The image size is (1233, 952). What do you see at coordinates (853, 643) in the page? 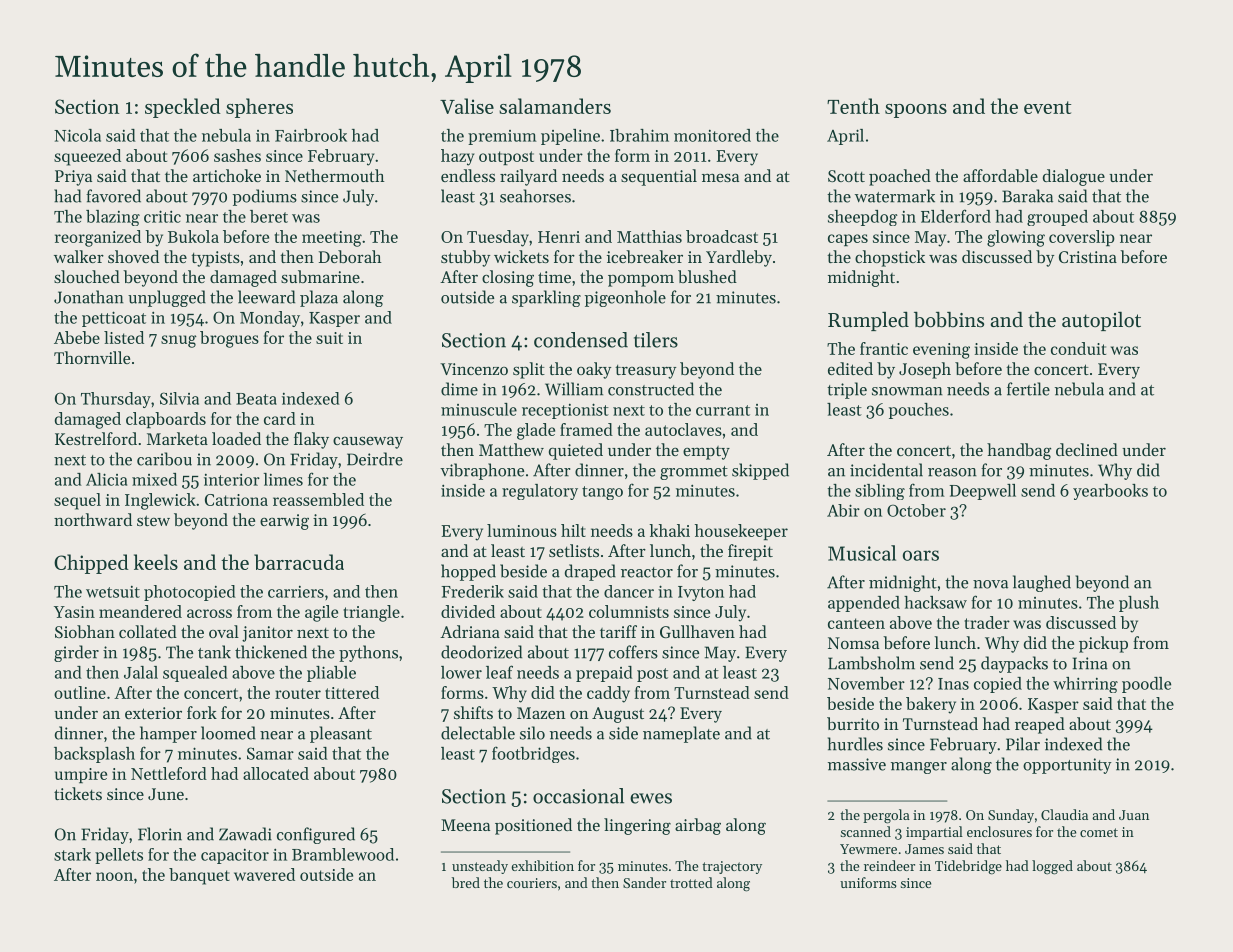
I see `Nomsa` at bounding box center [853, 643].
